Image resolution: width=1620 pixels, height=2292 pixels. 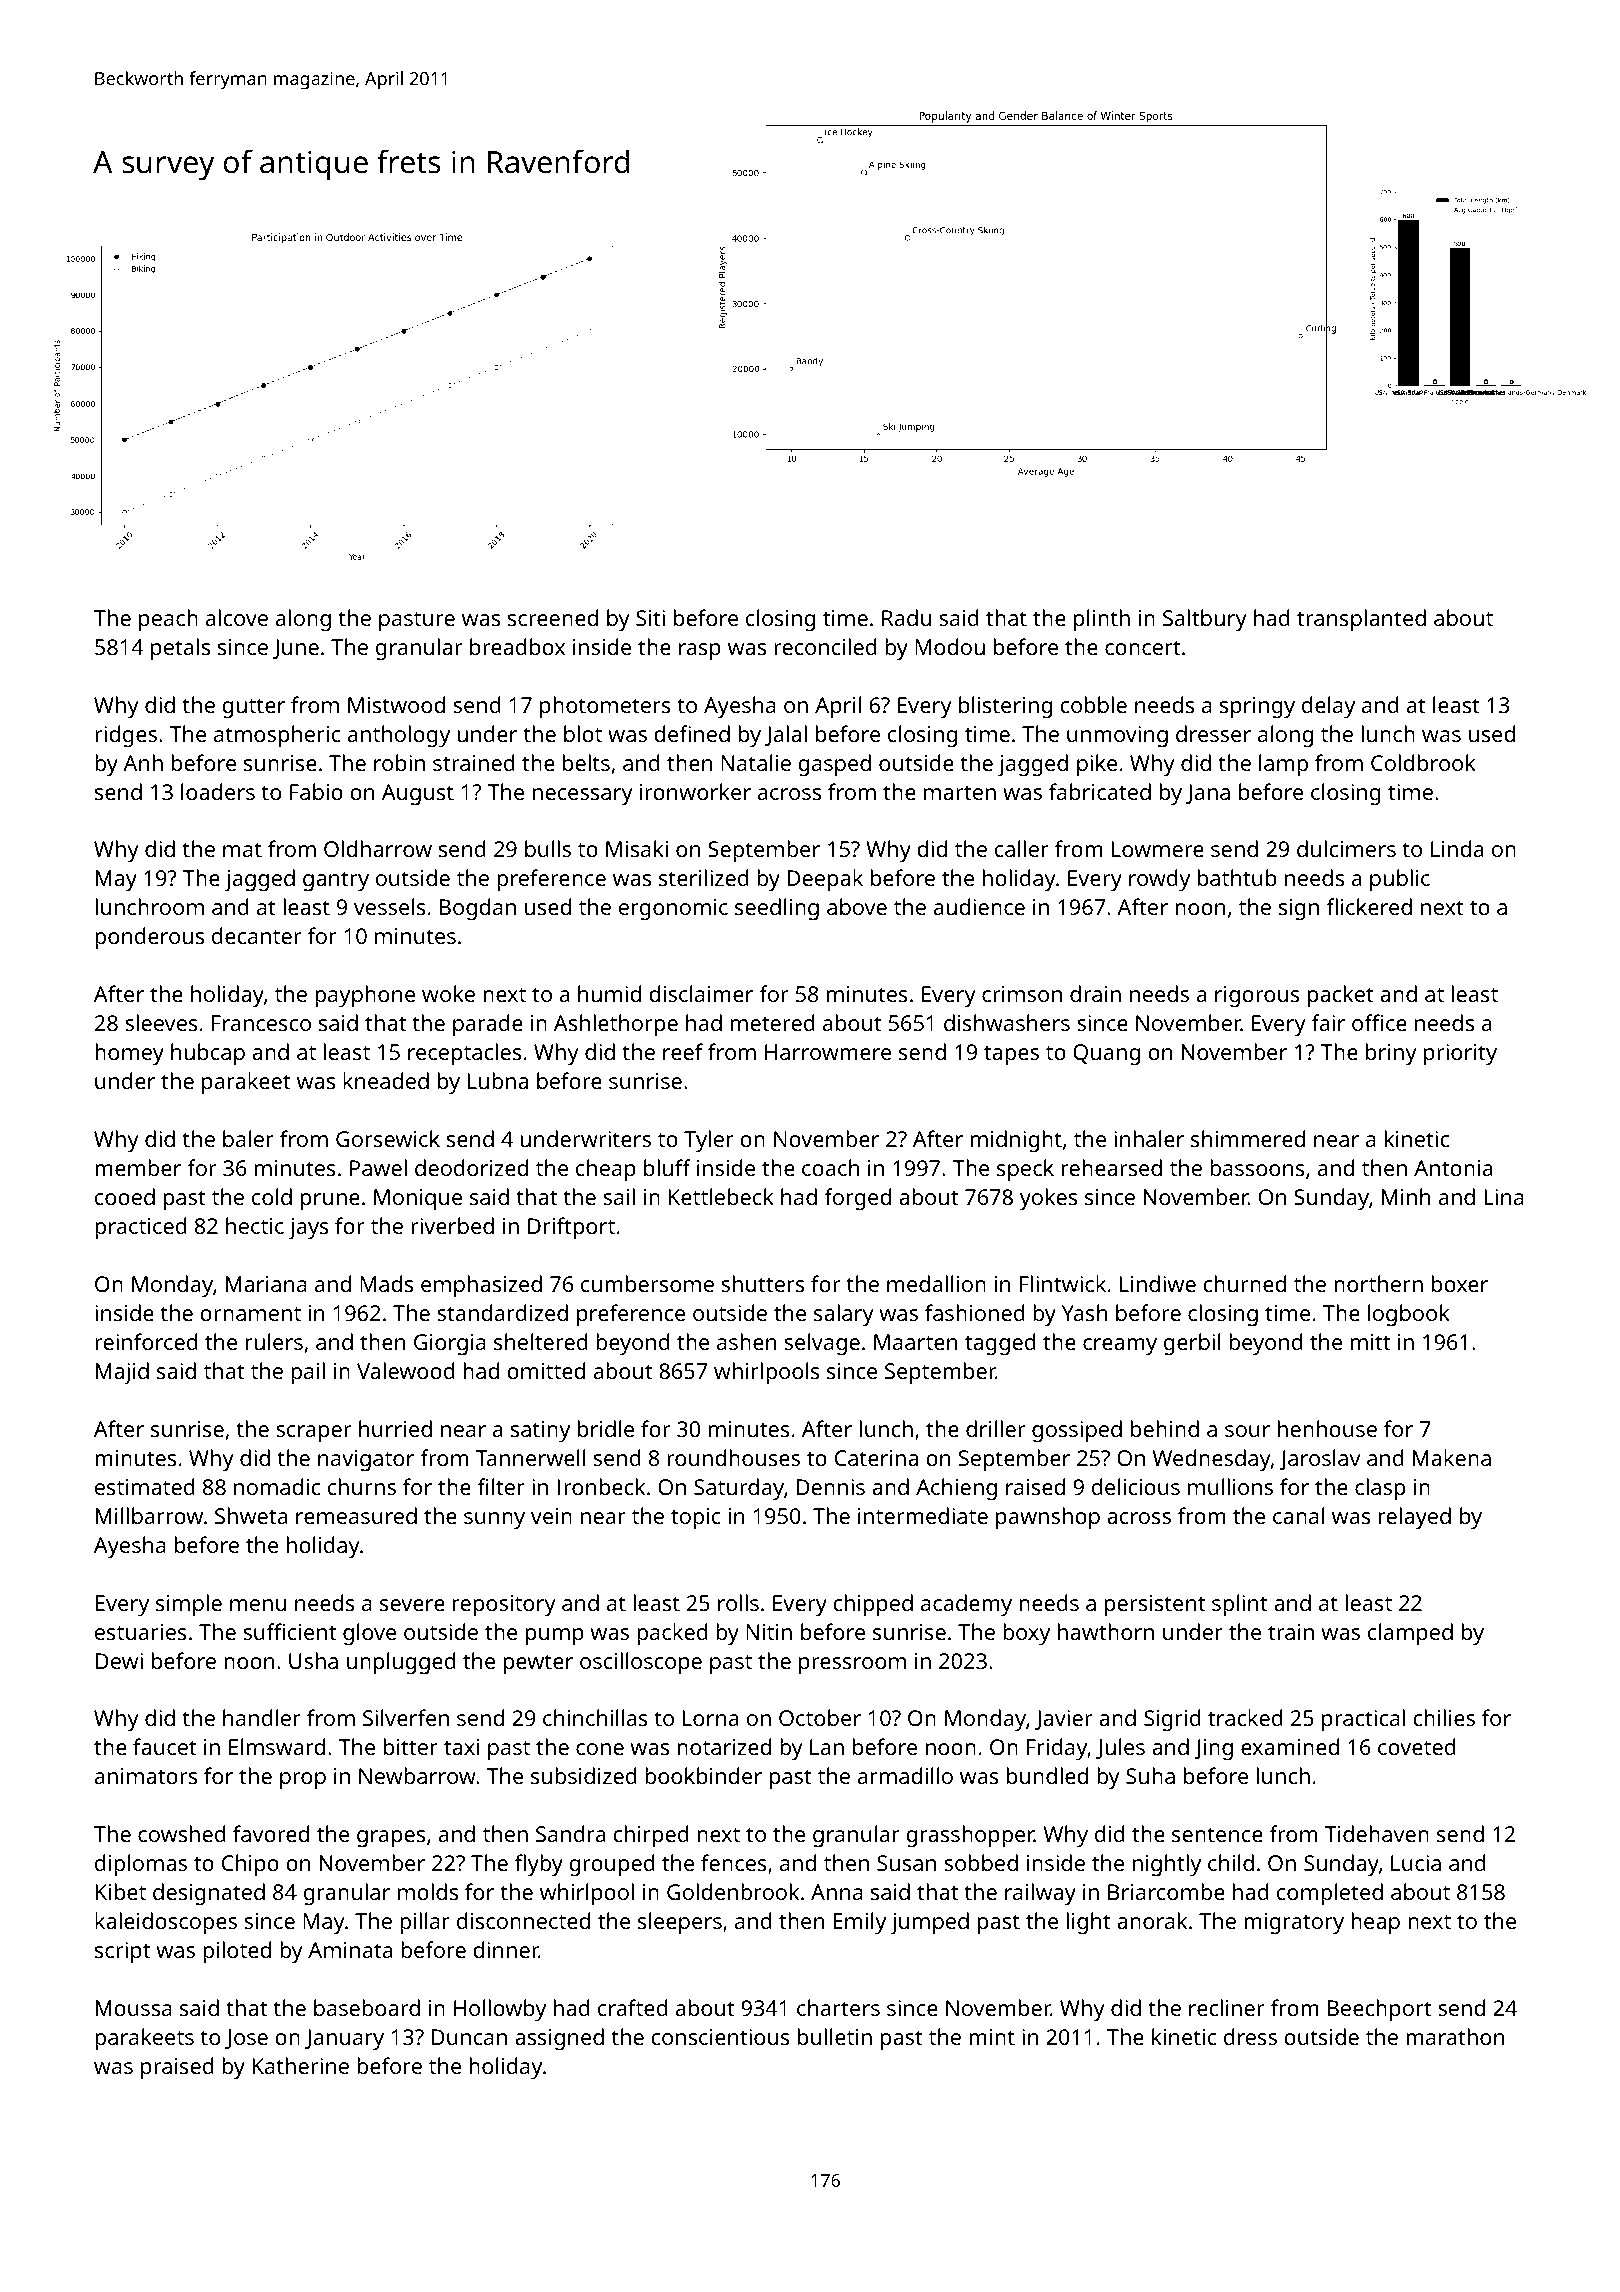 I want to click on Moussa, so click(x=134, y=2008).
